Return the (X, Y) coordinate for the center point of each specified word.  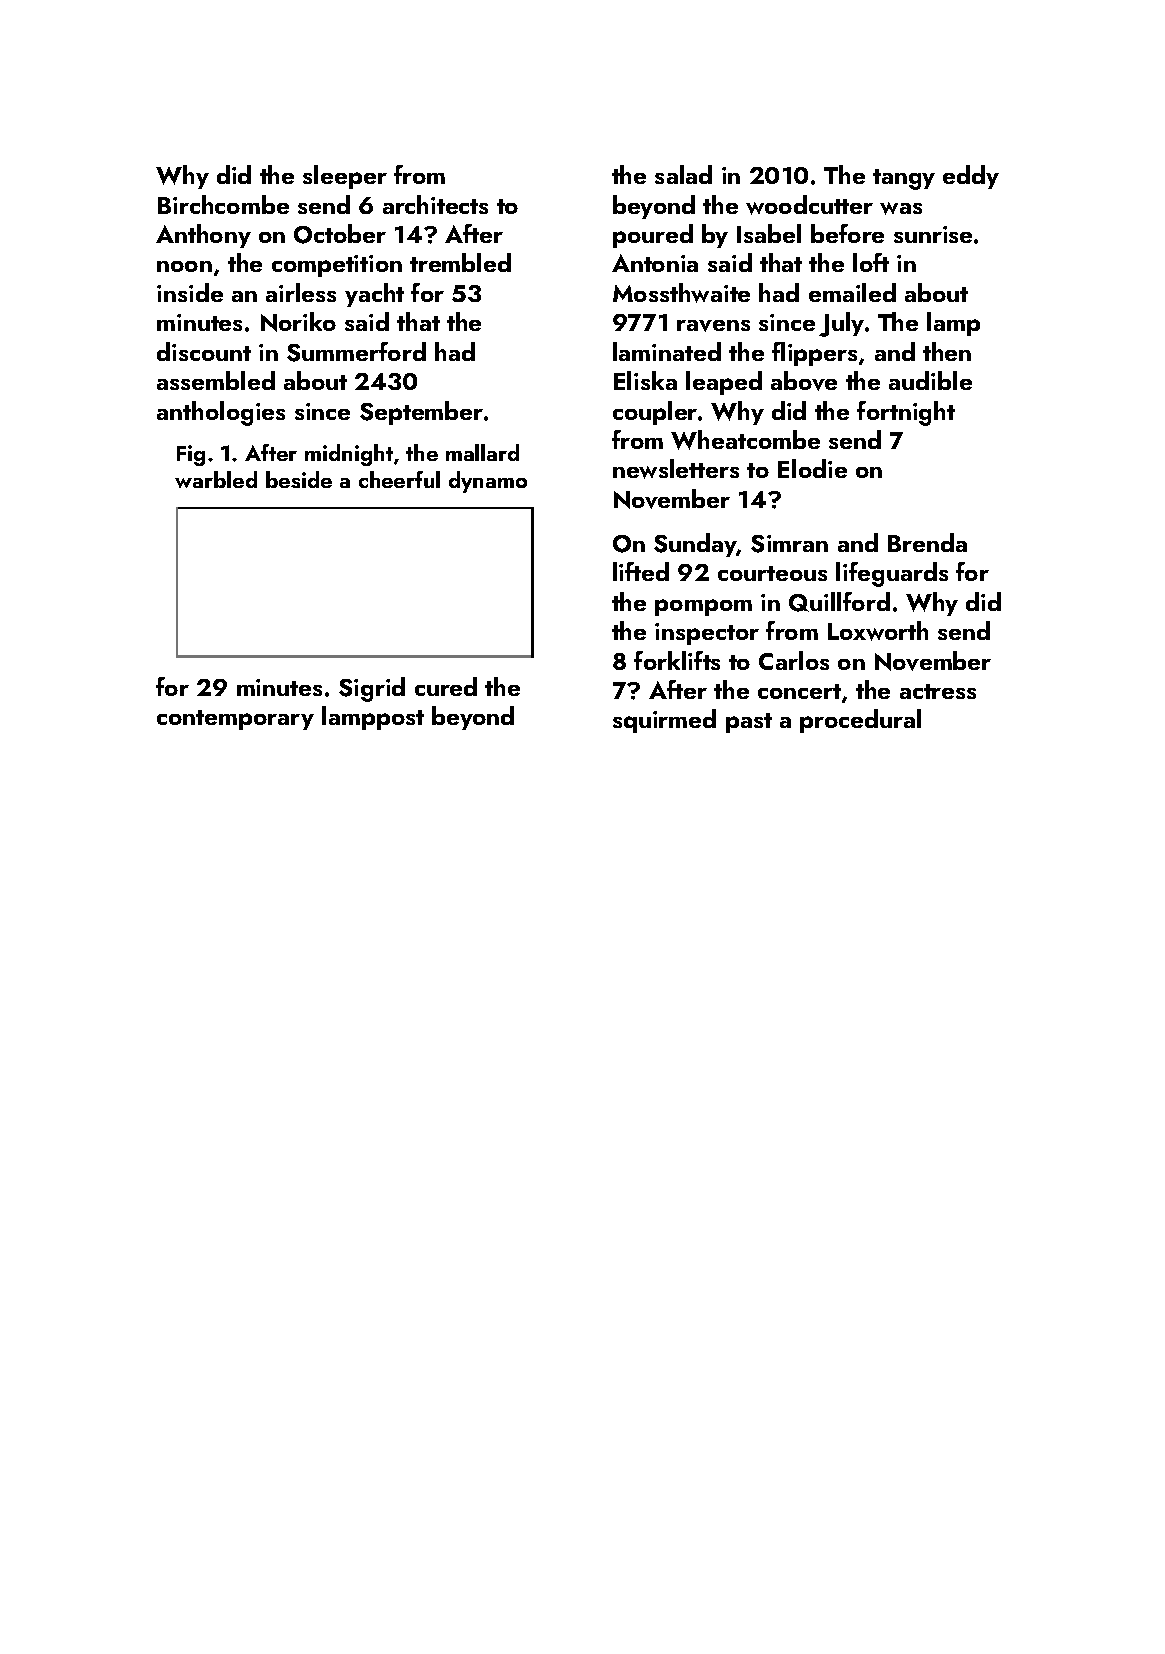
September (421, 413)
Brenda (927, 542)
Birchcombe (223, 204)
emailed (852, 292)
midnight (349, 455)
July (841, 324)
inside (190, 292)
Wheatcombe (745, 440)
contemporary (235, 720)
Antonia (655, 263)
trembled (460, 262)
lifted (641, 571)
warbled (216, 479)
